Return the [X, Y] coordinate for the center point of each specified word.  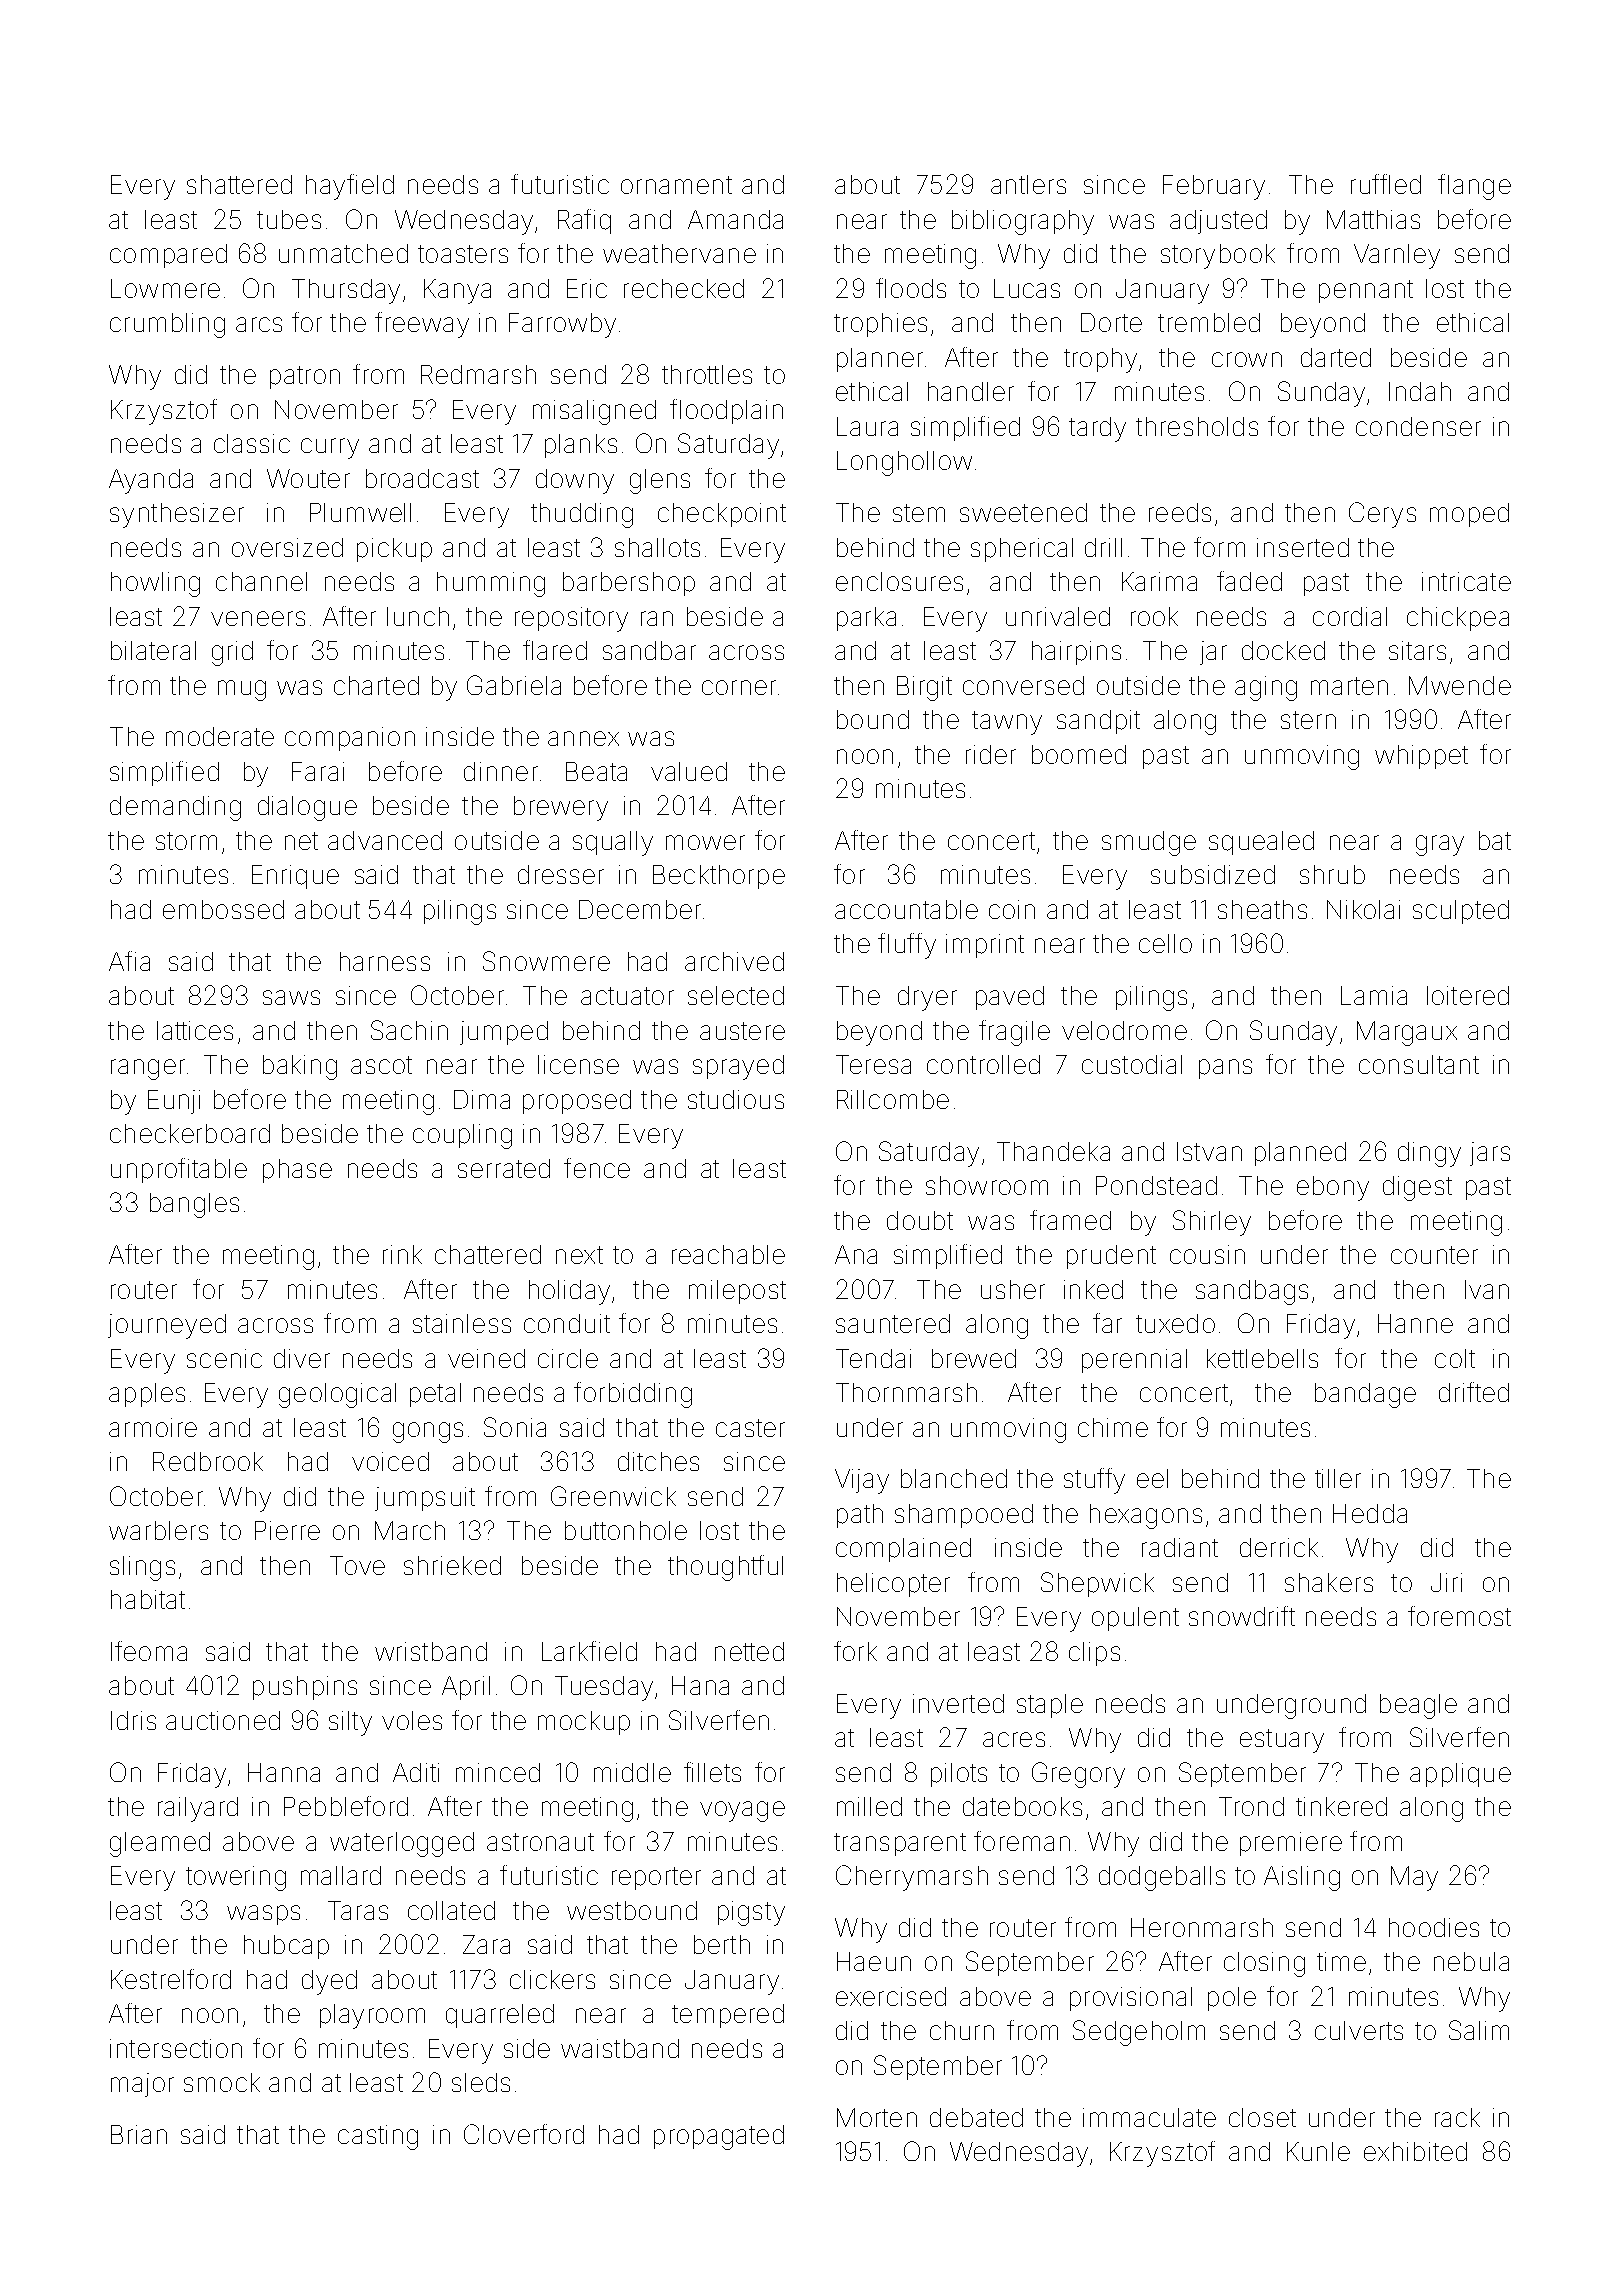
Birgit [924, 688]
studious [736, 1099]
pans [1225, 1069]
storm [186, 841]
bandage [1365, 1395]
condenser [1418, 426]
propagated [719, 2137]
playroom [372, 2016]
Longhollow [904, 463]
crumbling [167, 325]
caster [750, 1428]
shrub [1332, 874]
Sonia [515, 1427]
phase [297, 1171]
